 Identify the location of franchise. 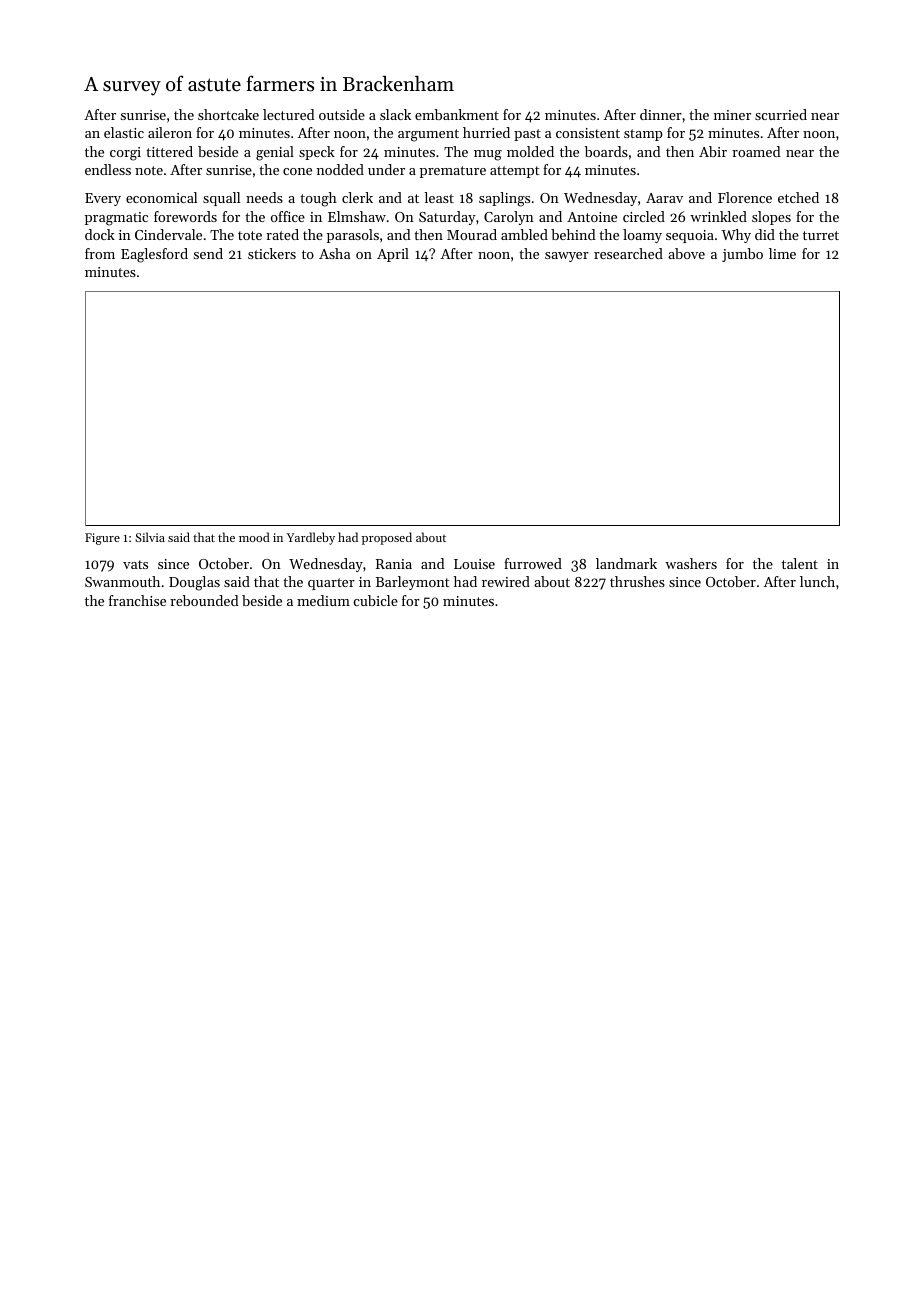
(137, 600).
